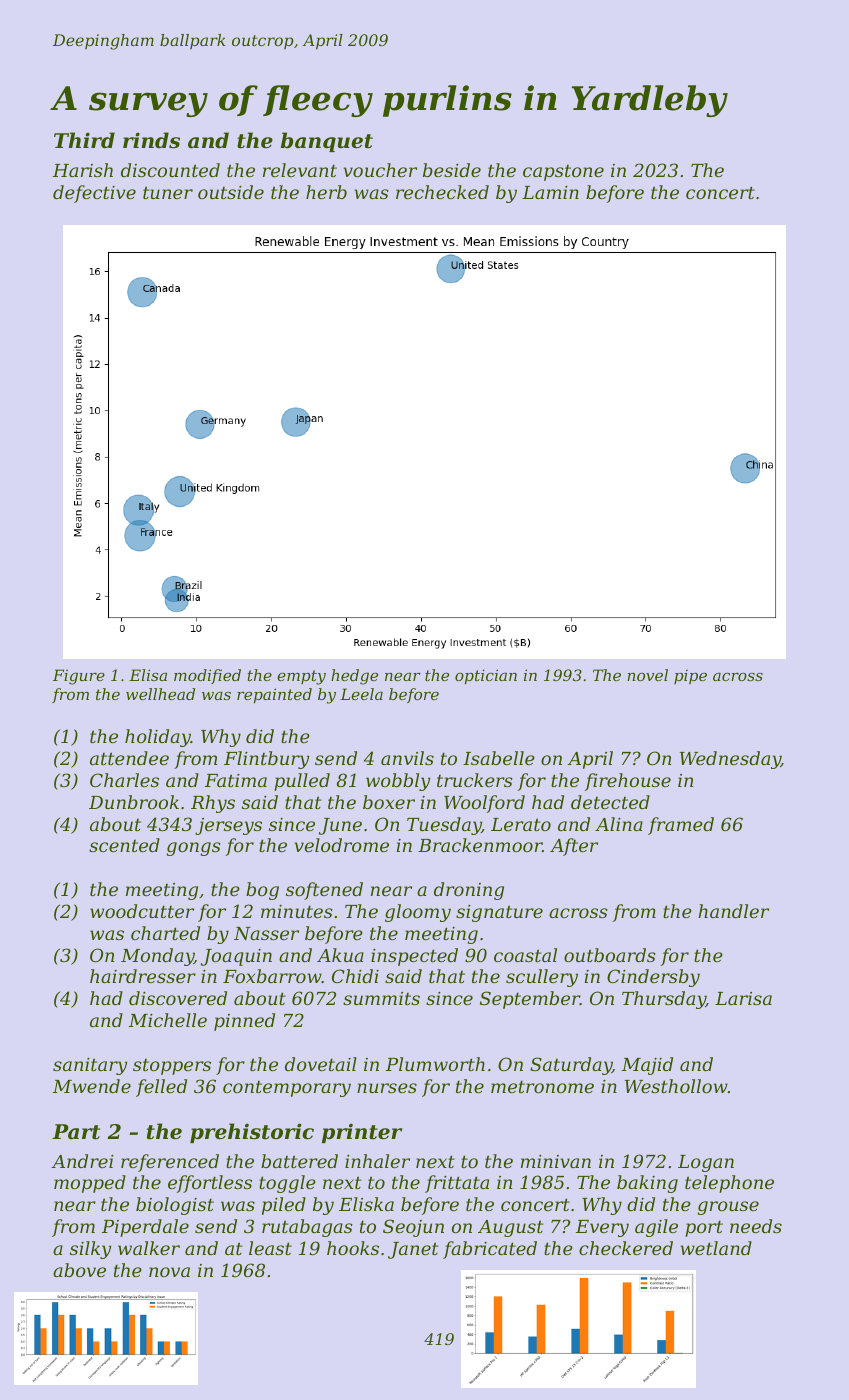  I want to click on optician, so click(486, 676).
